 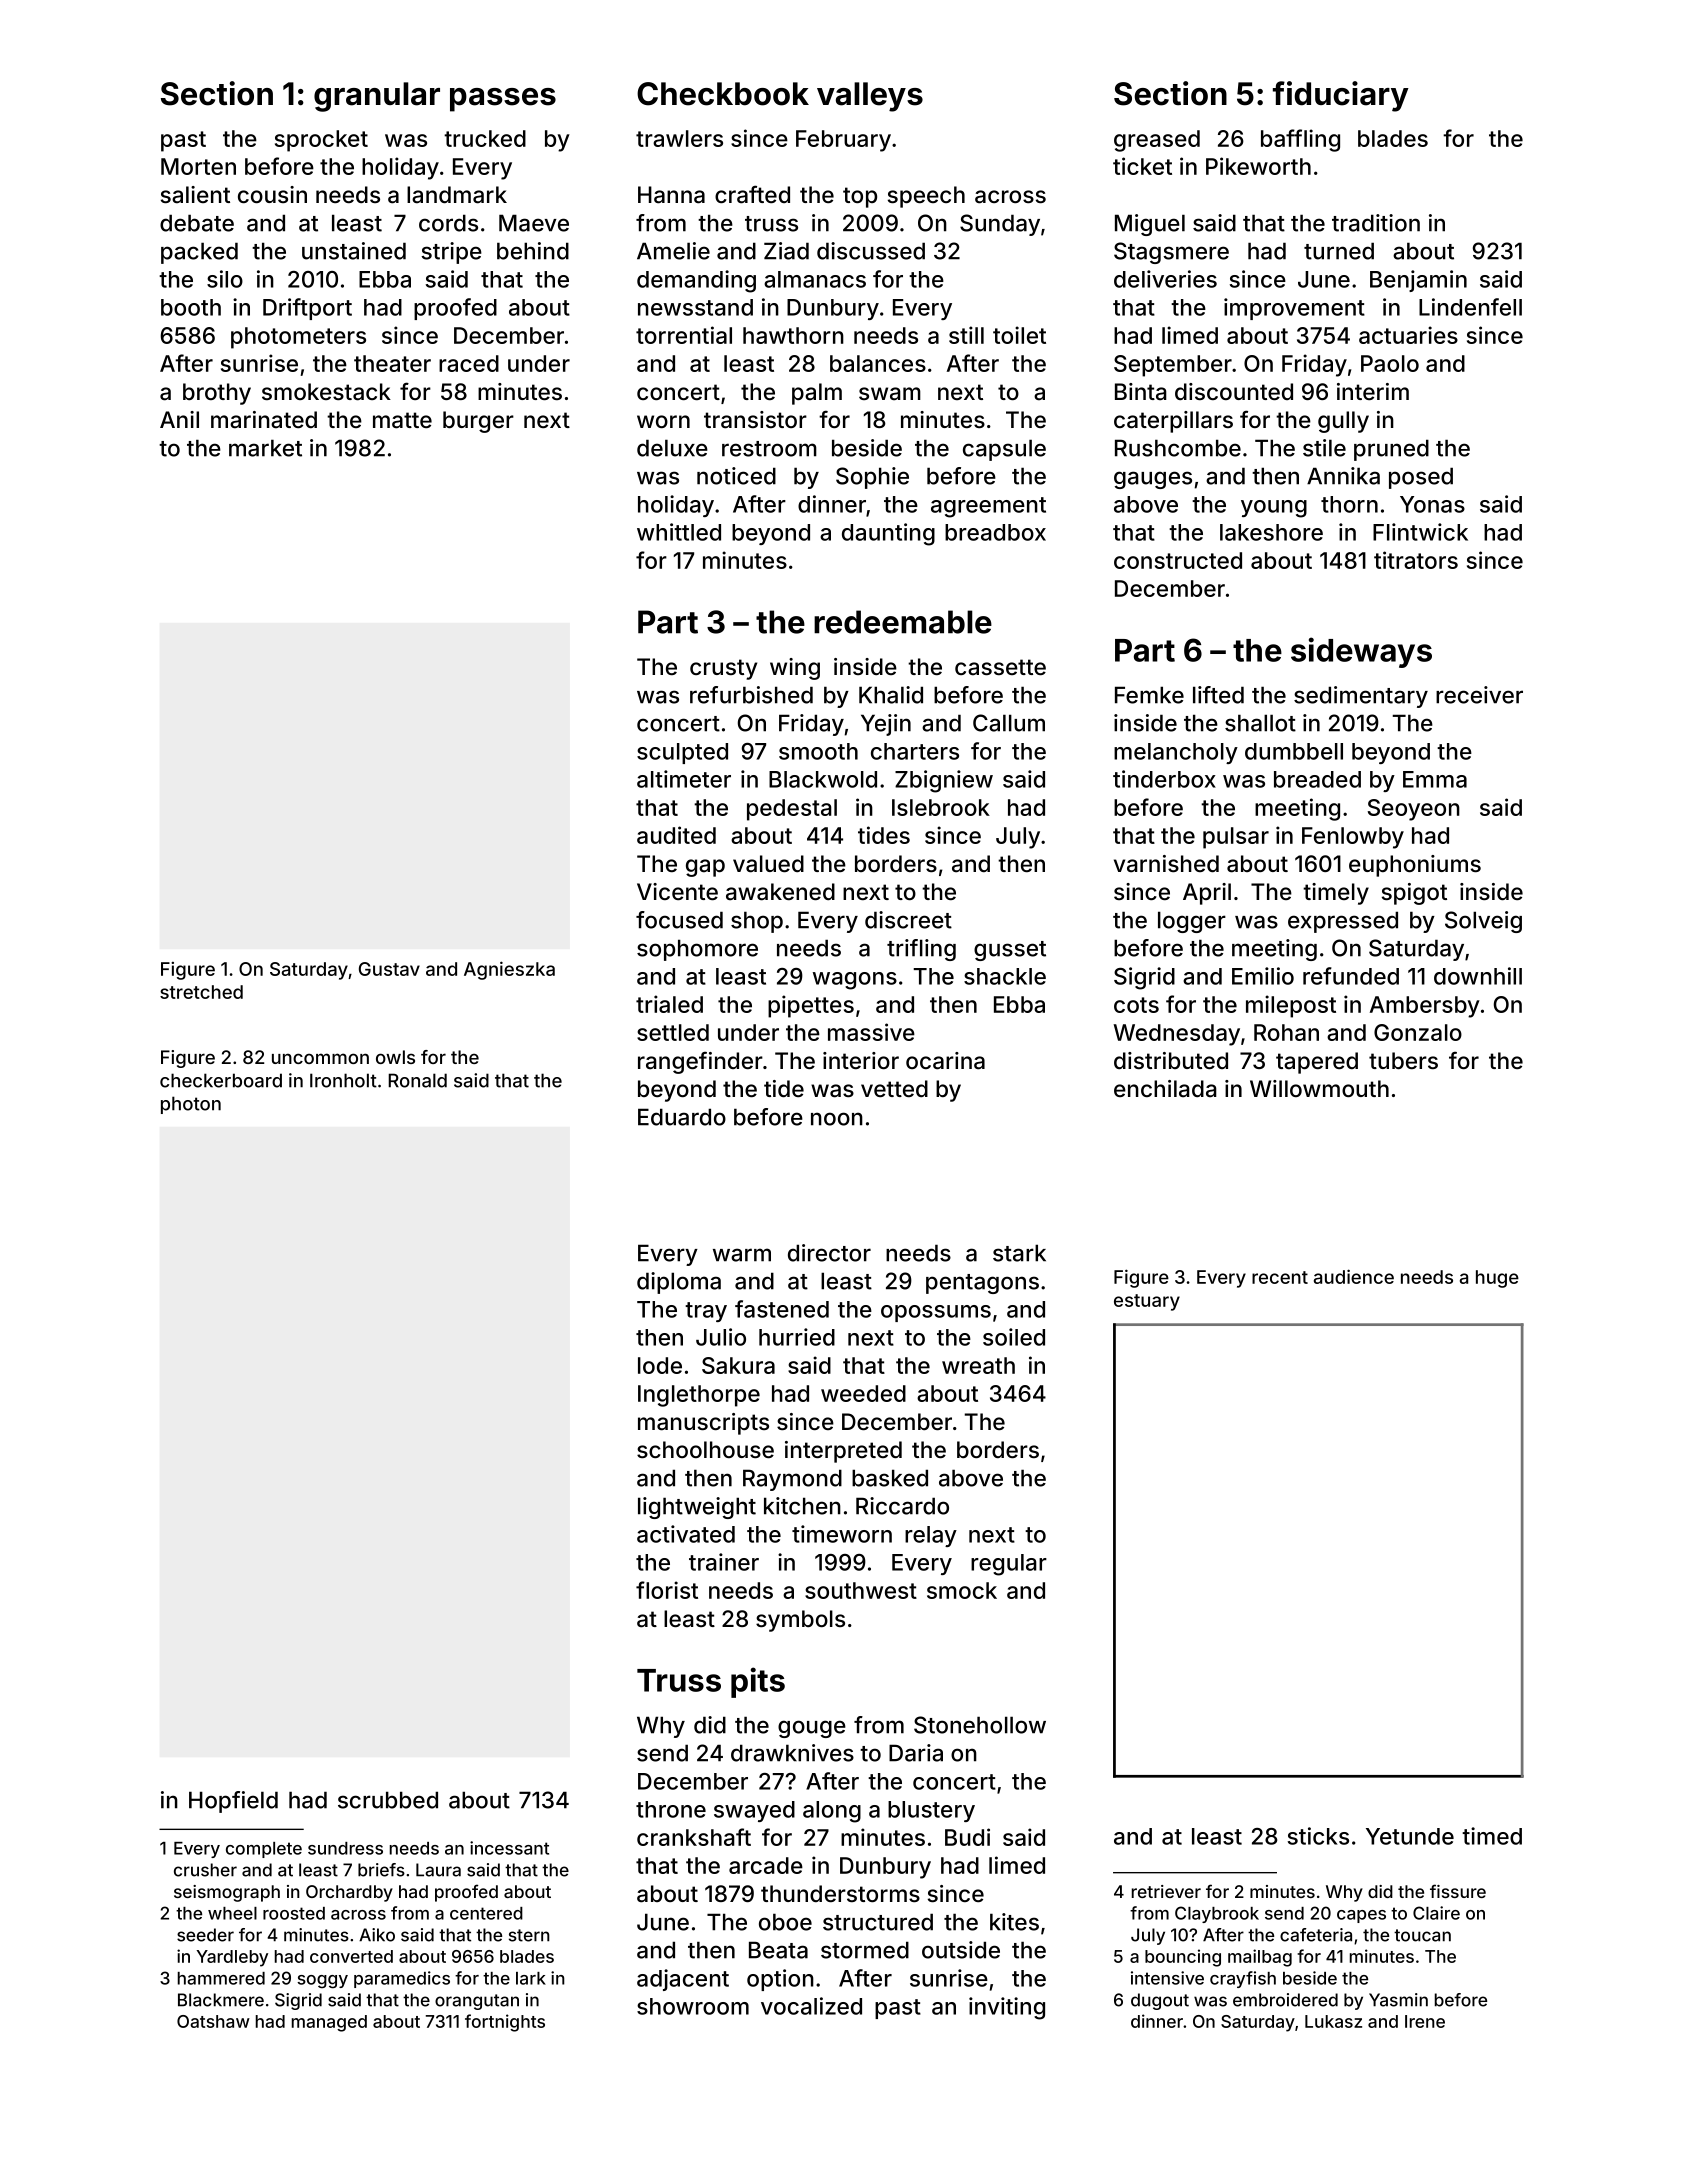 I want to click on capsule, so click(x=1004, y=450).
